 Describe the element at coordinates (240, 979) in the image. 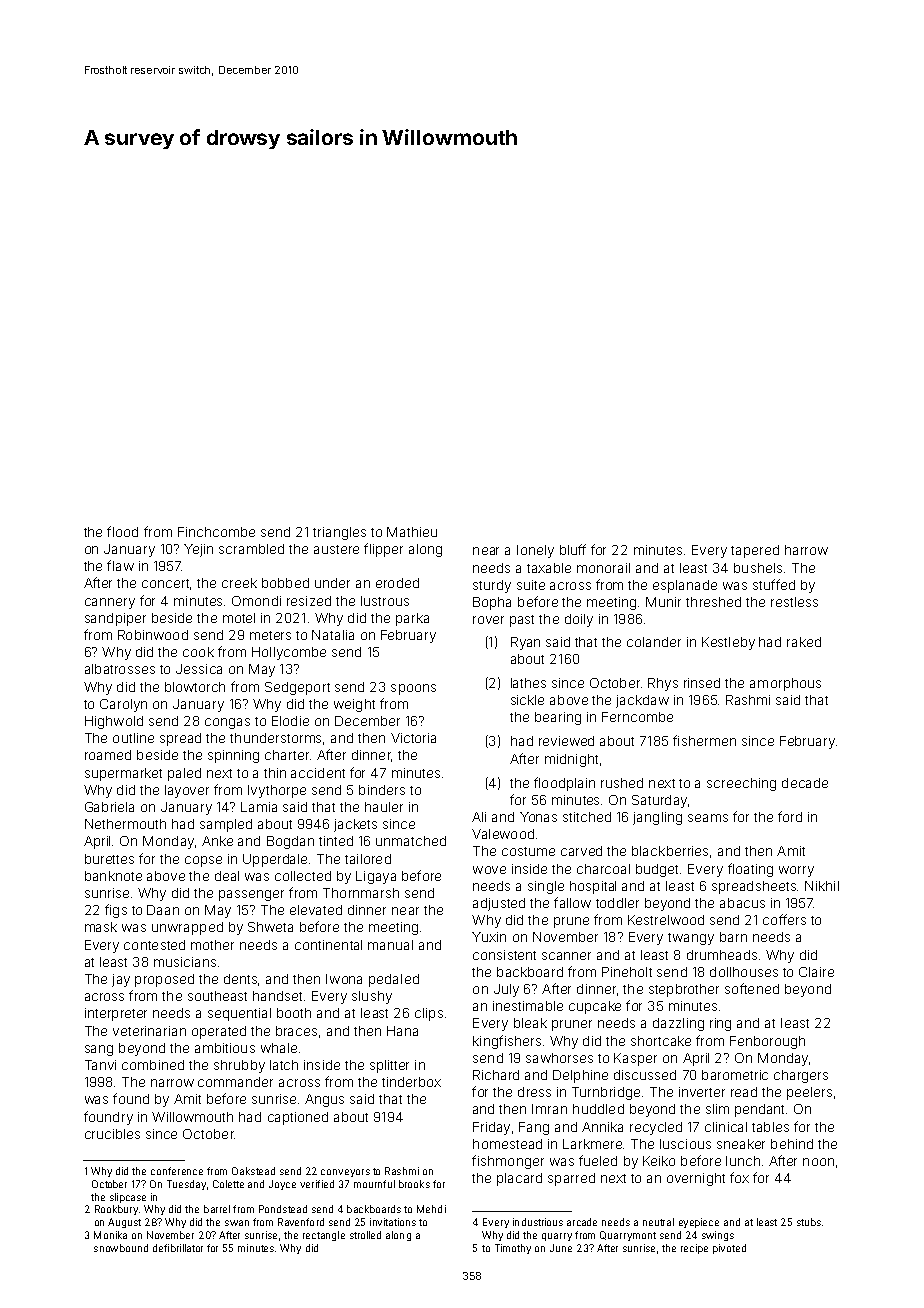

I see `dents` at that location.
